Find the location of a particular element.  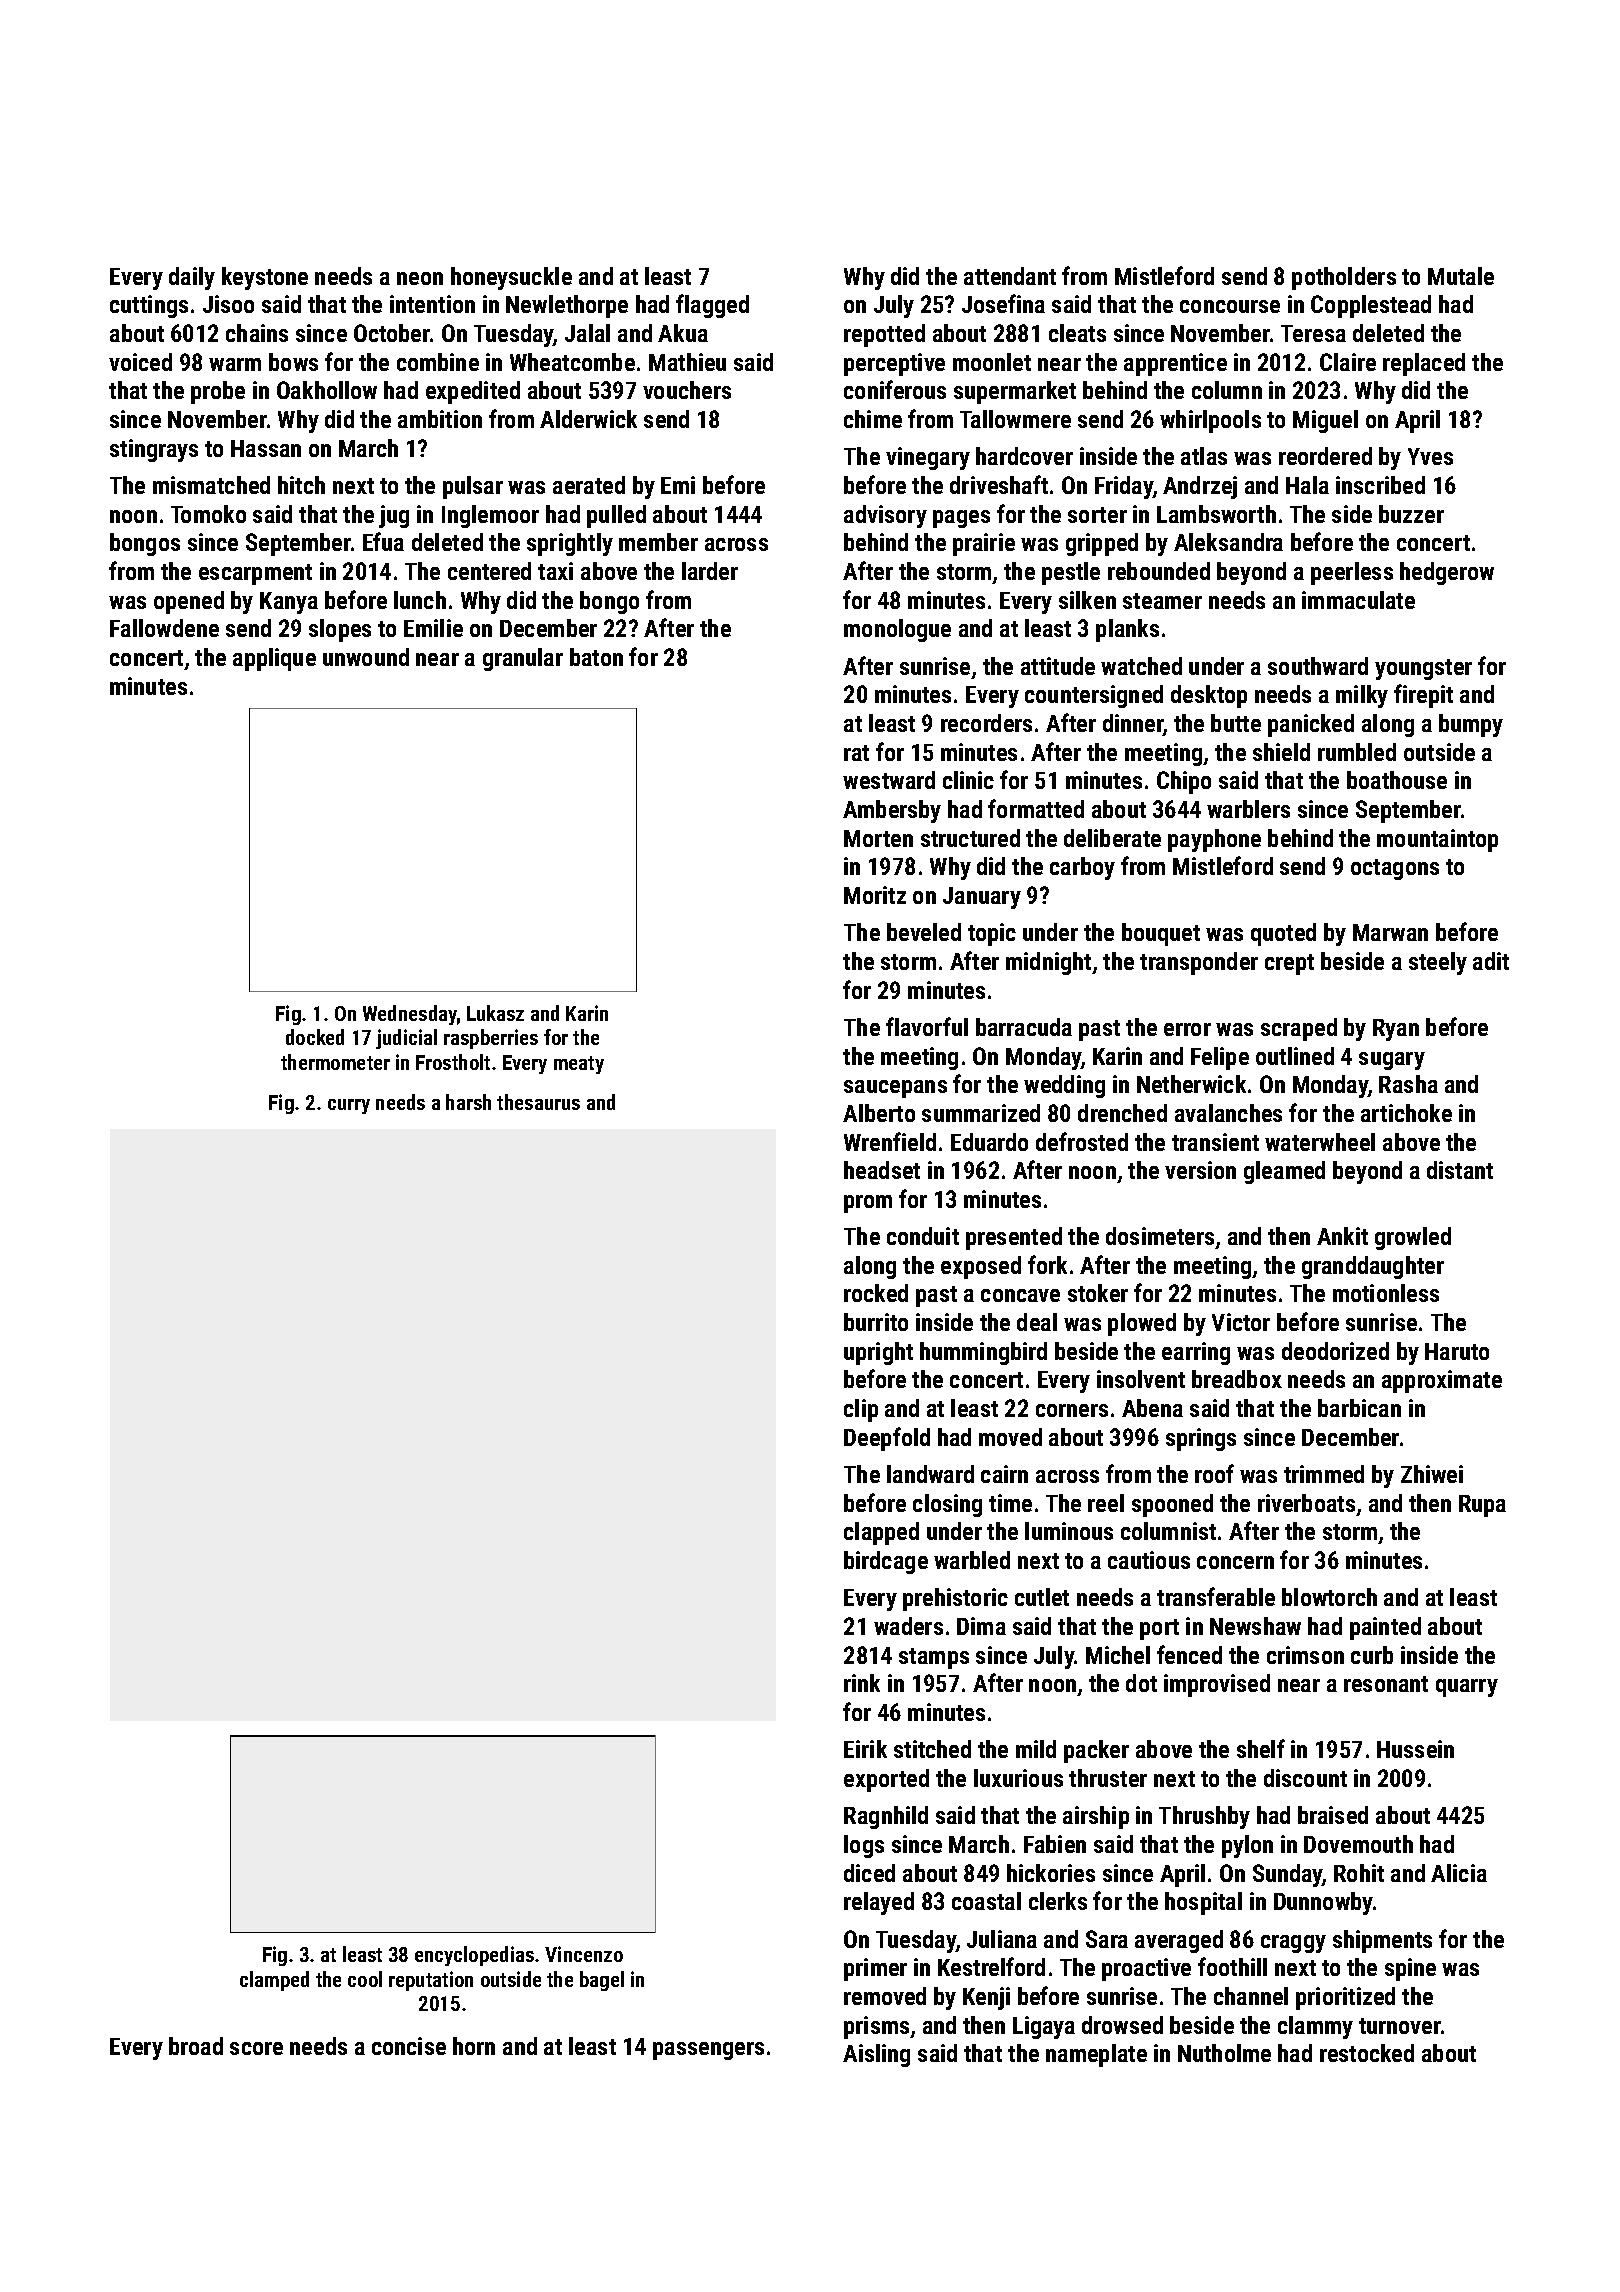

raspberries is located at coordinates (491, 1039).
